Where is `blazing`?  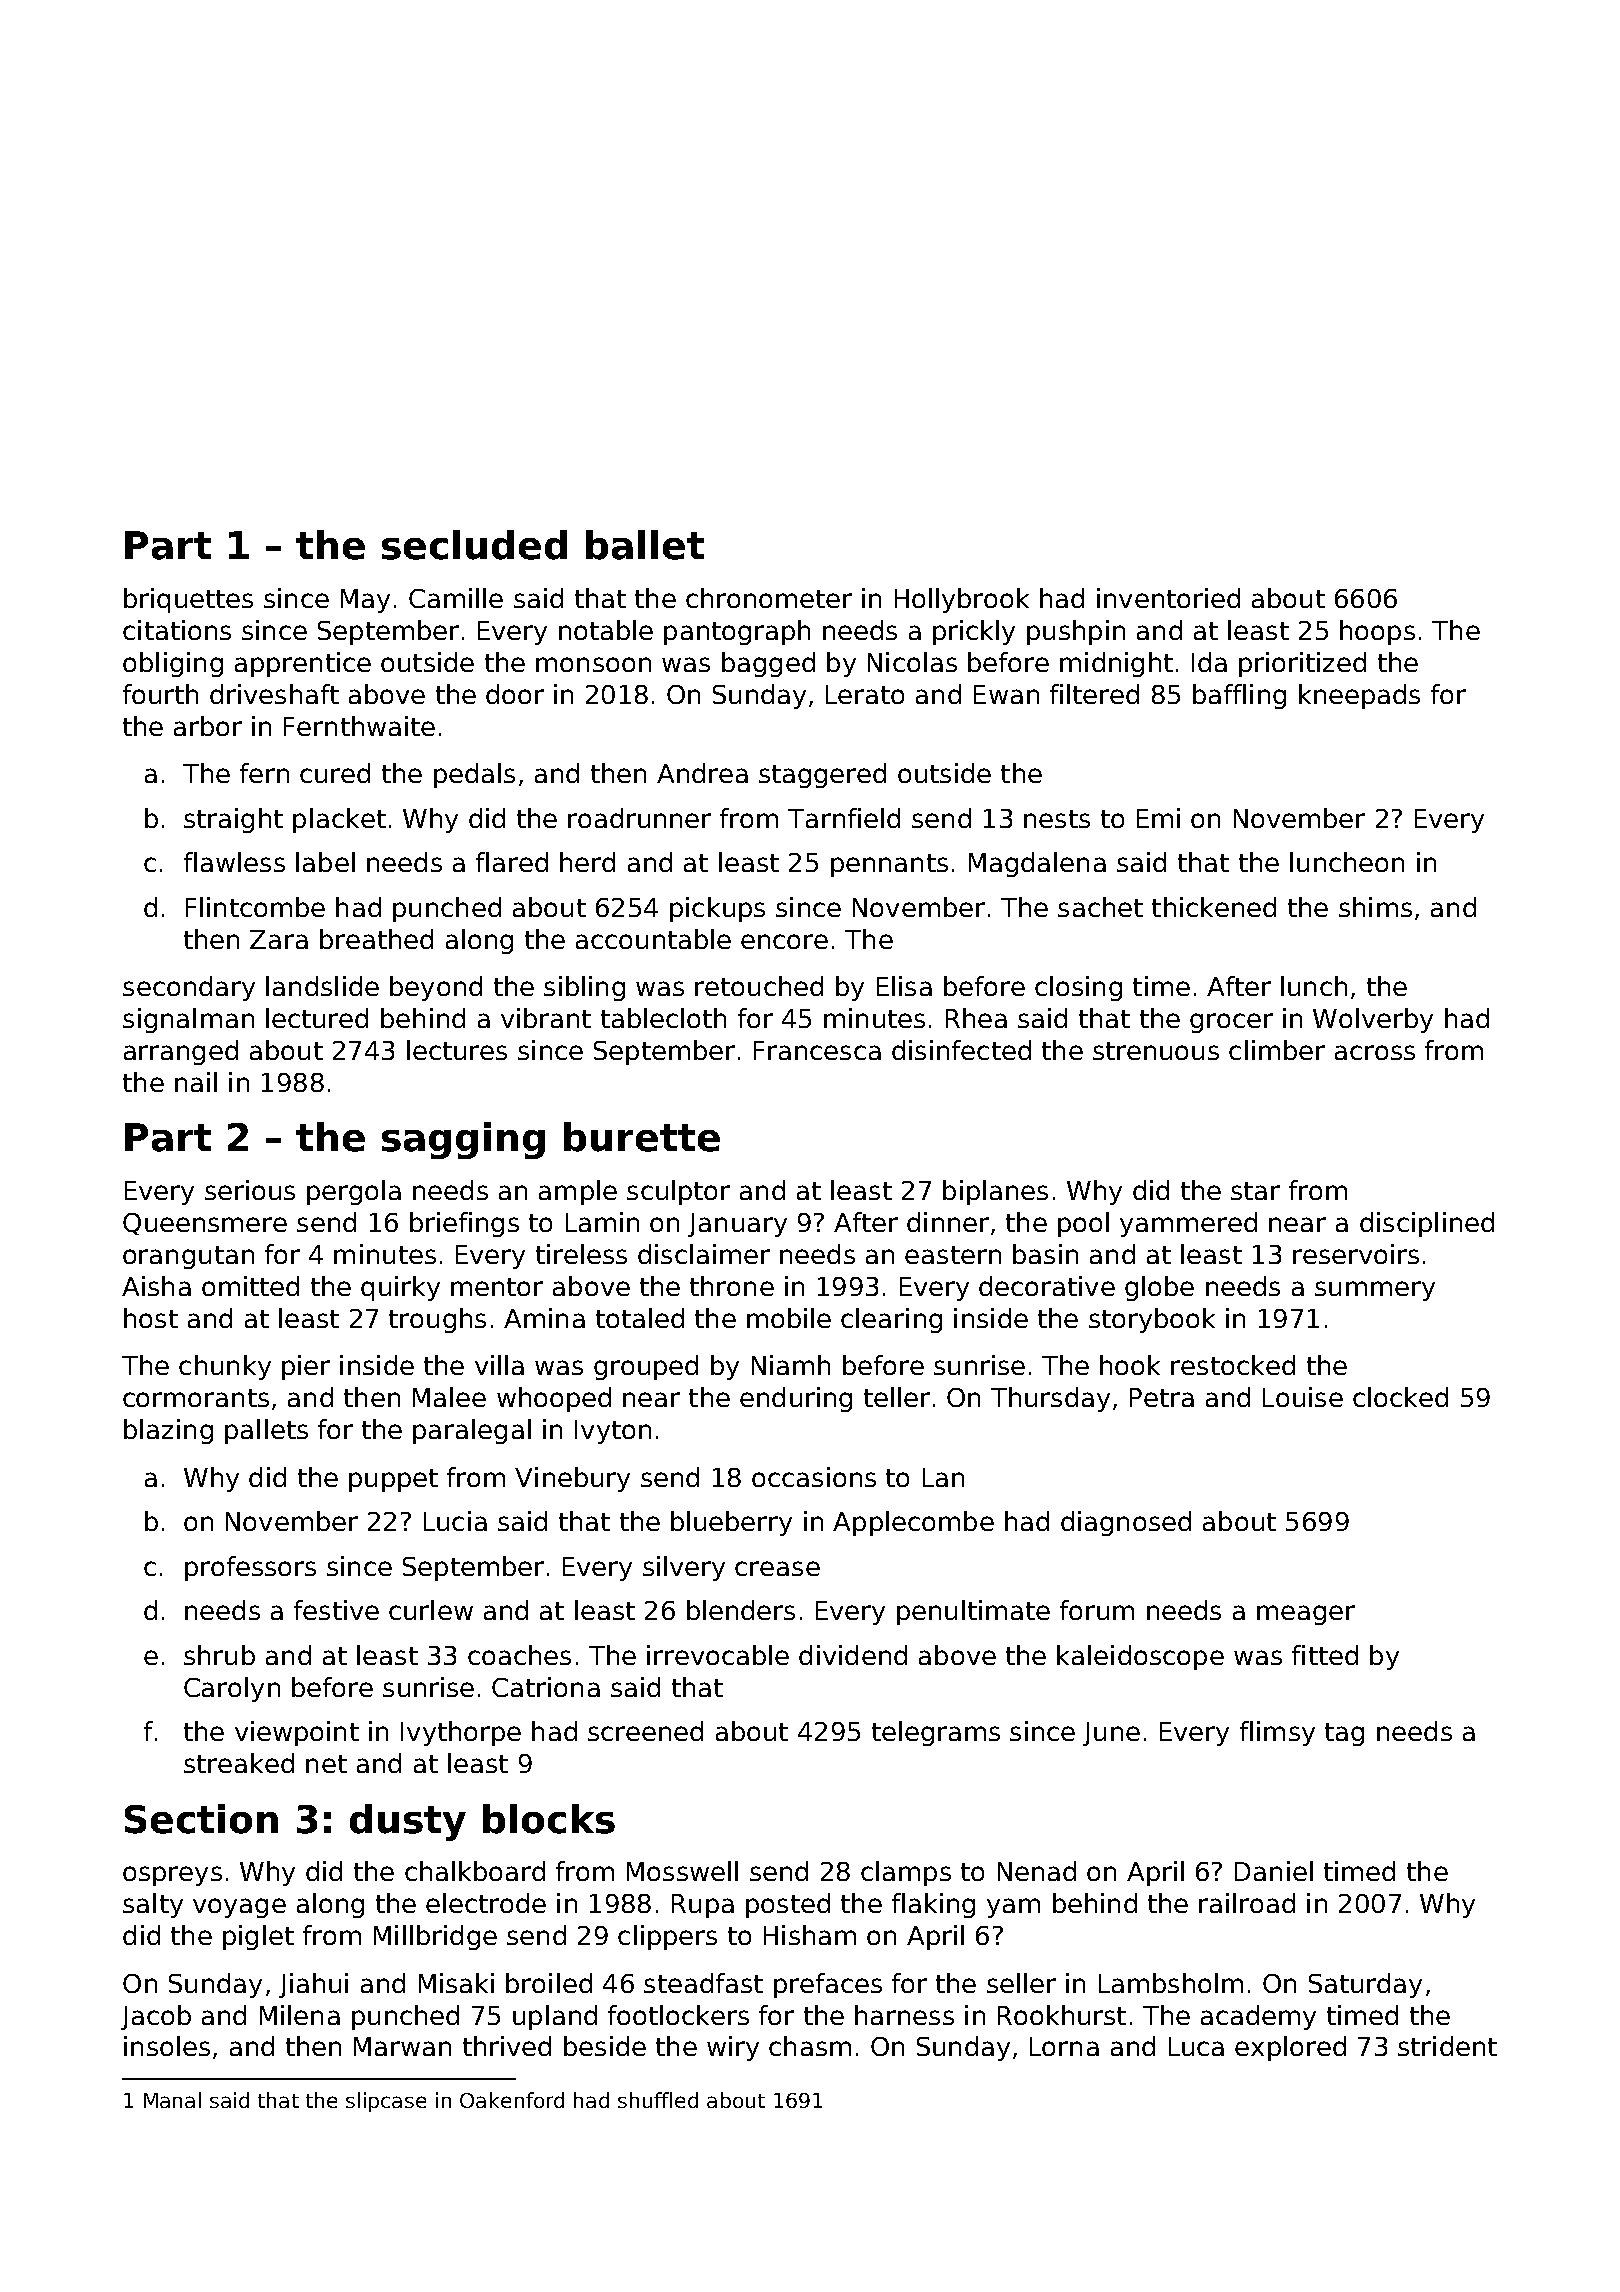
blazing is located at coordinates (168, 1431).
